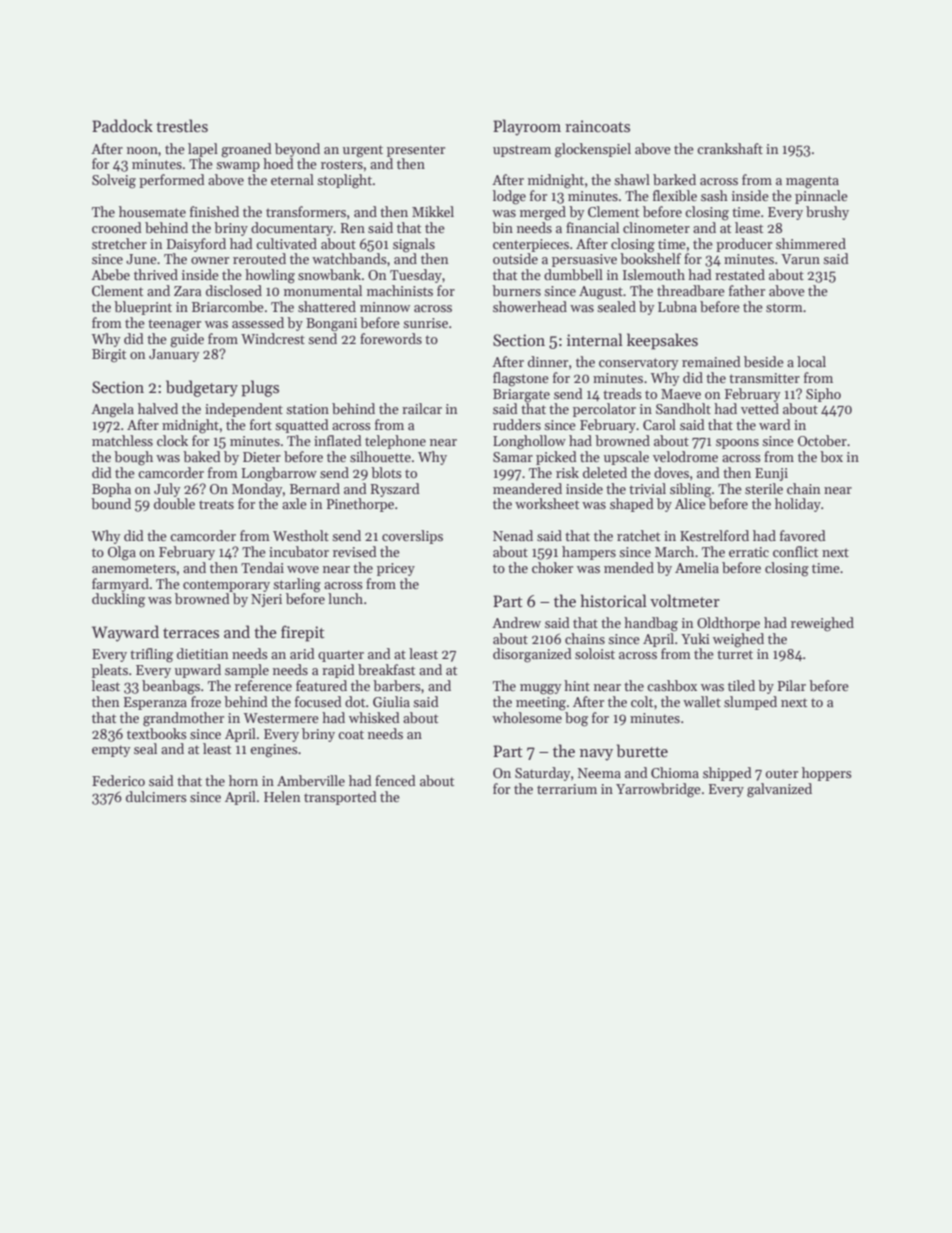  Describe the element at coordinates (396, 569) in the screenshot. I see `pricey` at that location.
